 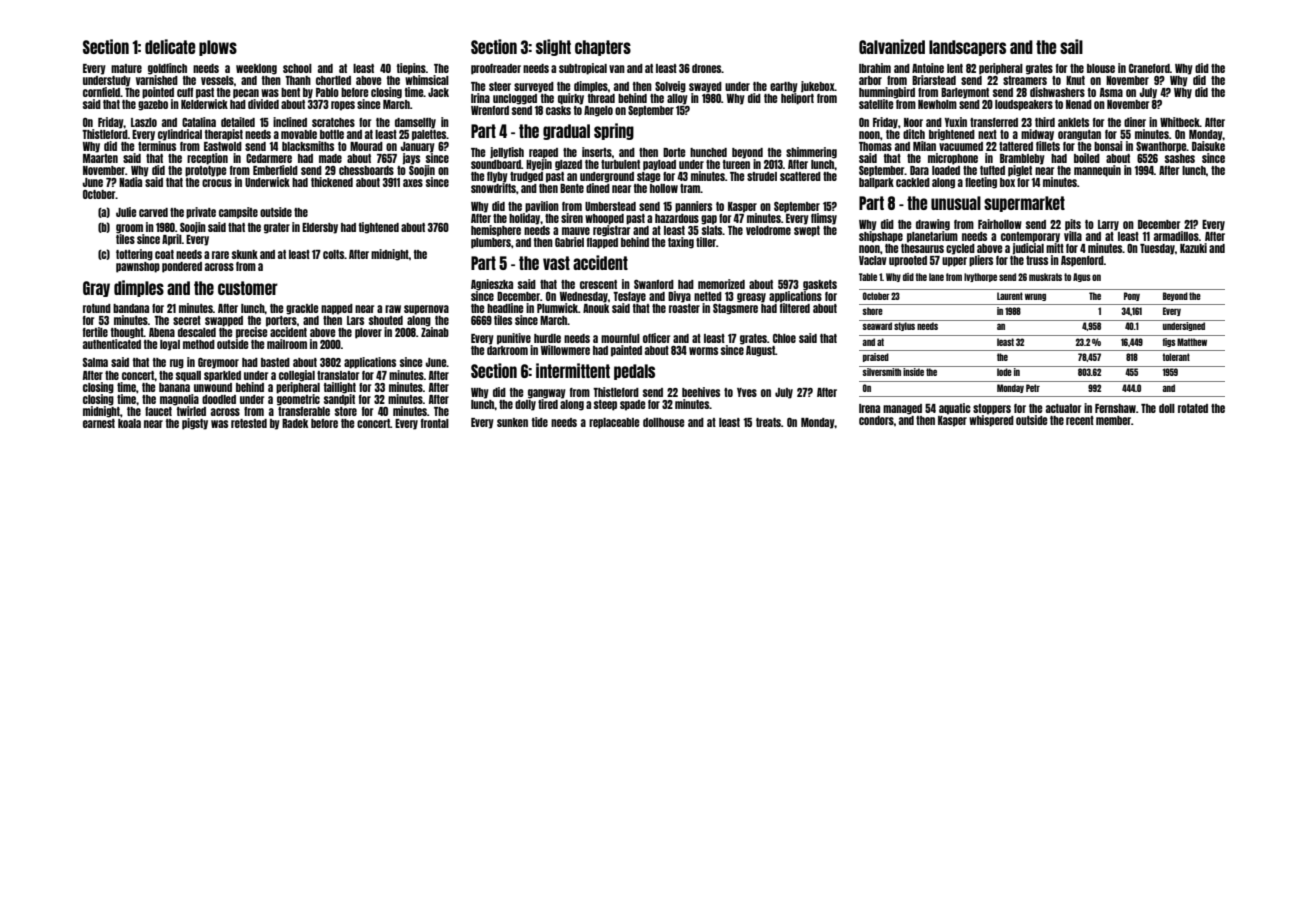 I want to click on Wednesday, so click(x=584, y=297).
